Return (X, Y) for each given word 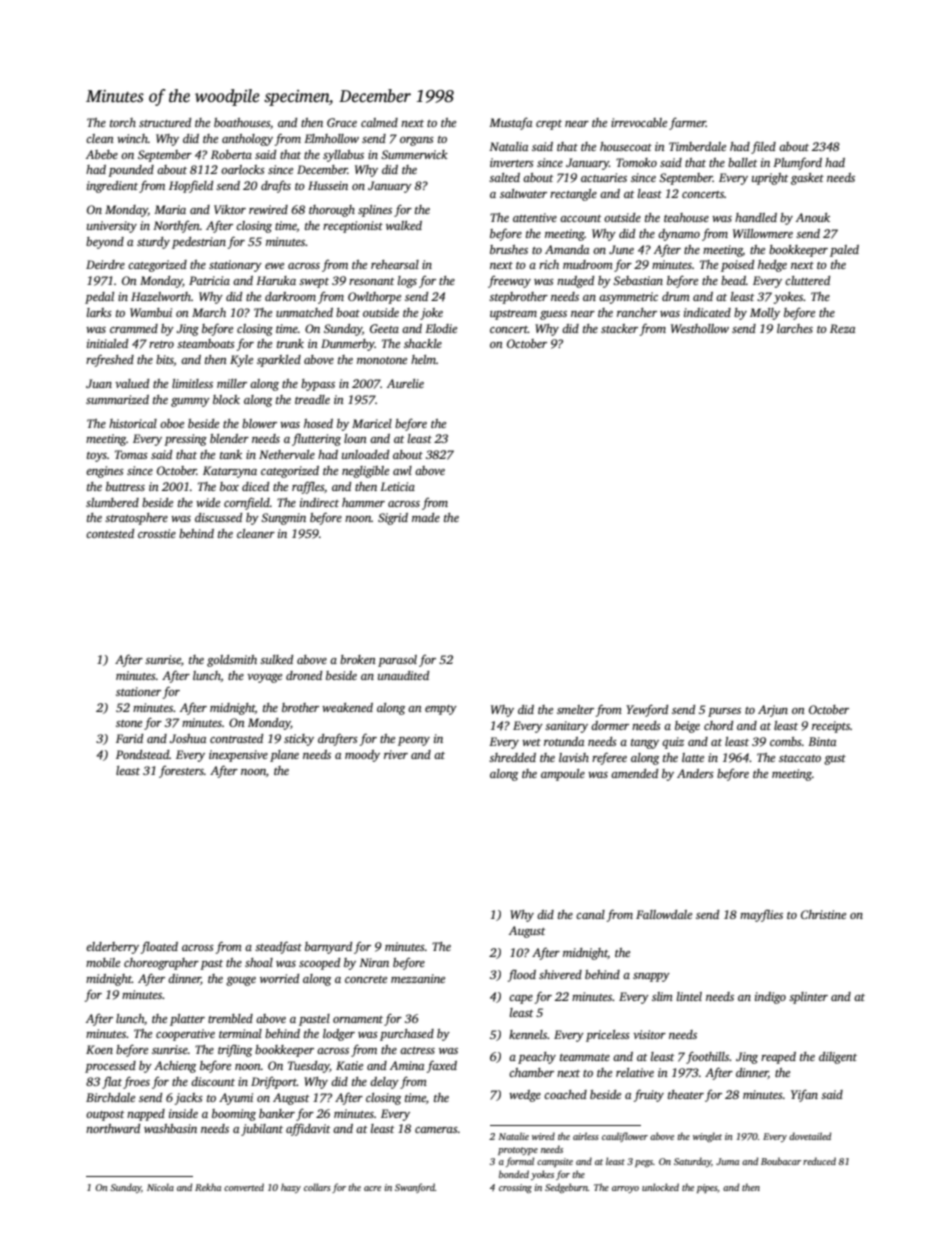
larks (99, 312)
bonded (514, 1174)
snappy (651, 977)
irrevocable (639, 122)
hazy (291, 1188)
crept (549, 125)
